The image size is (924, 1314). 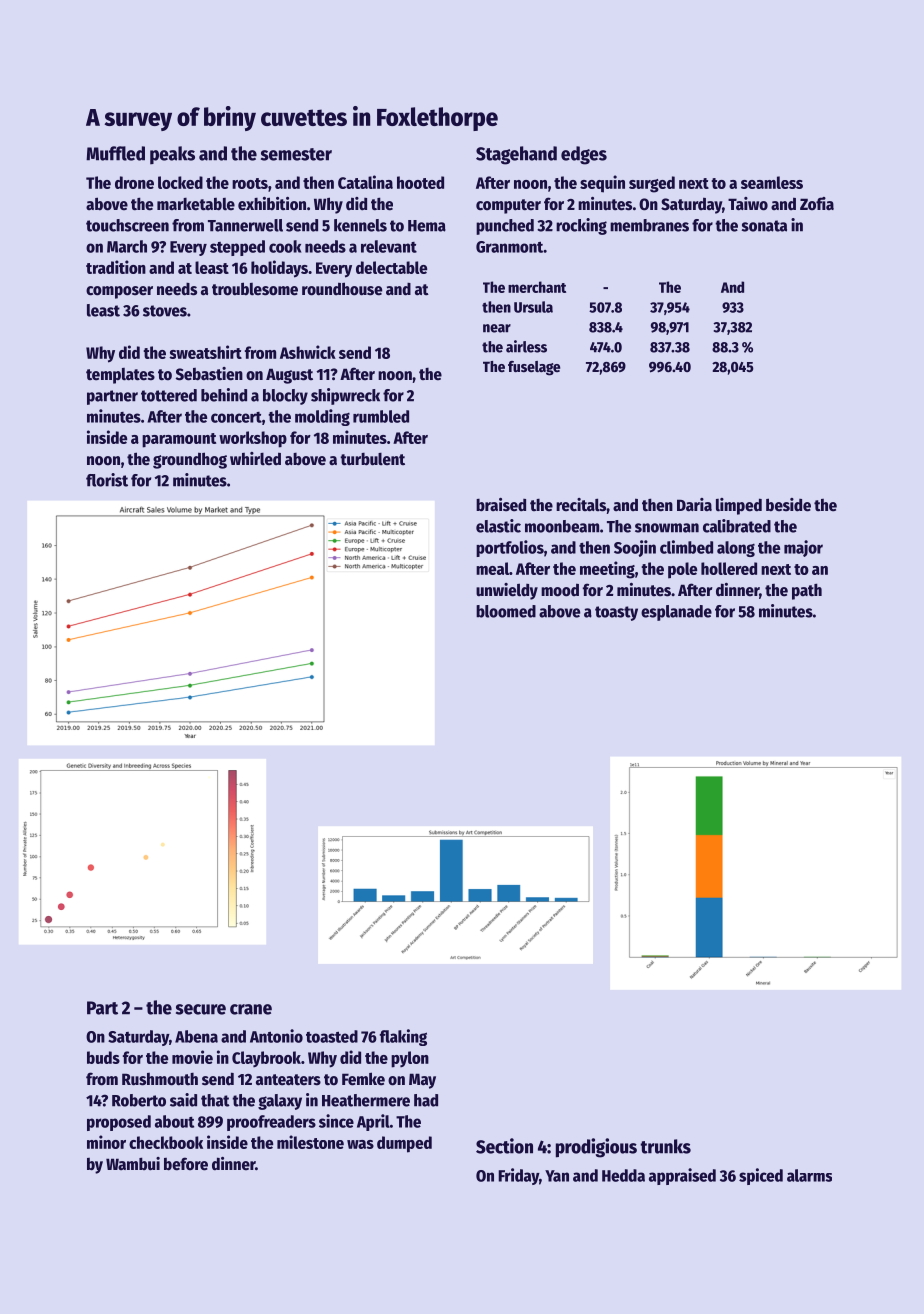 What do you see at coordinates (506, 611) in the page?
I see `bloomed` at bounding box center [506, 611].
